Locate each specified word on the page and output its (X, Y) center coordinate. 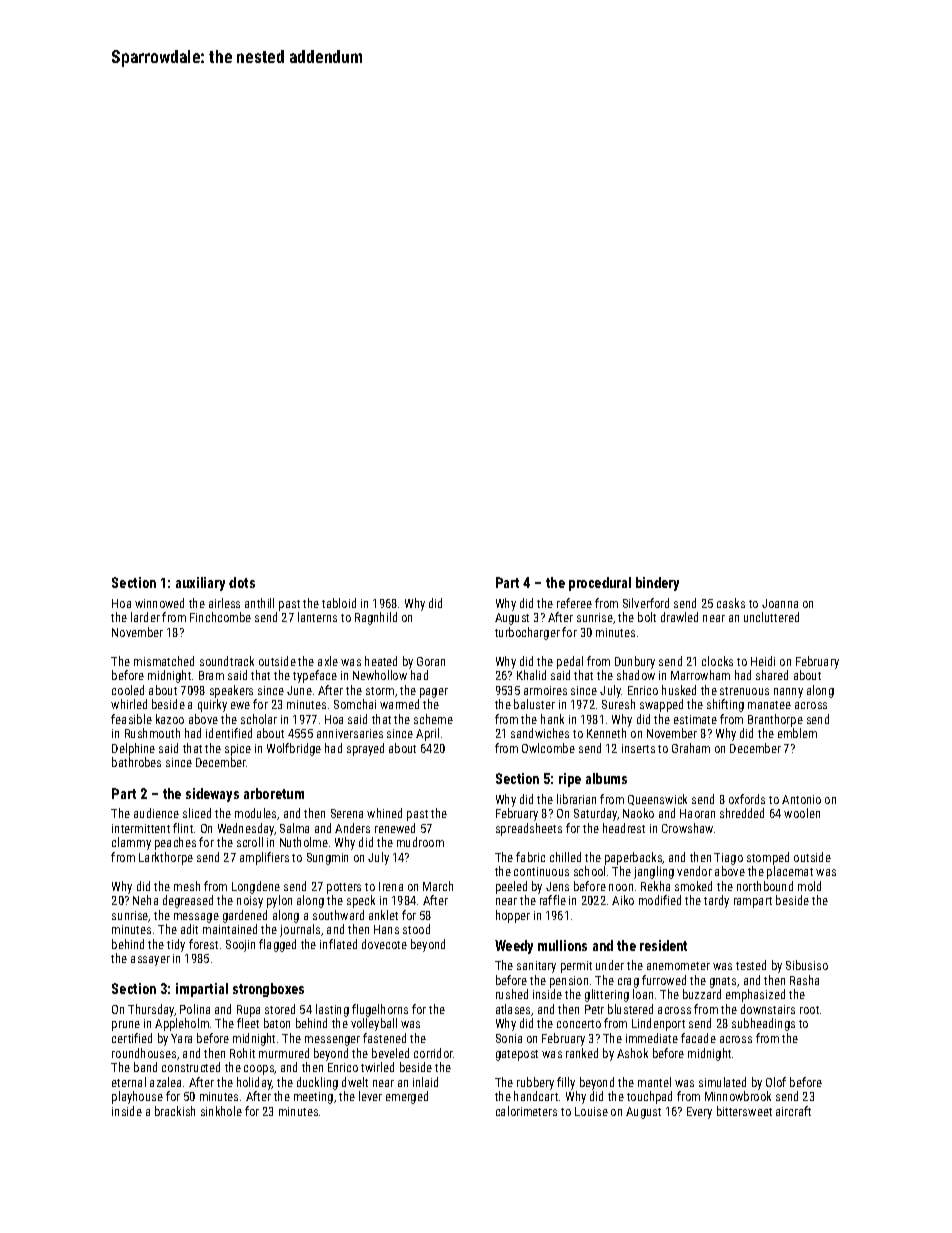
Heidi (763, 661)
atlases (514, 1010)
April (427, 734)
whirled (129, 704)
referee (574, 603)
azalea (165, 1082)
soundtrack (227, 661)
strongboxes (268, 990)
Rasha (804, 980)
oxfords (747, 799)
